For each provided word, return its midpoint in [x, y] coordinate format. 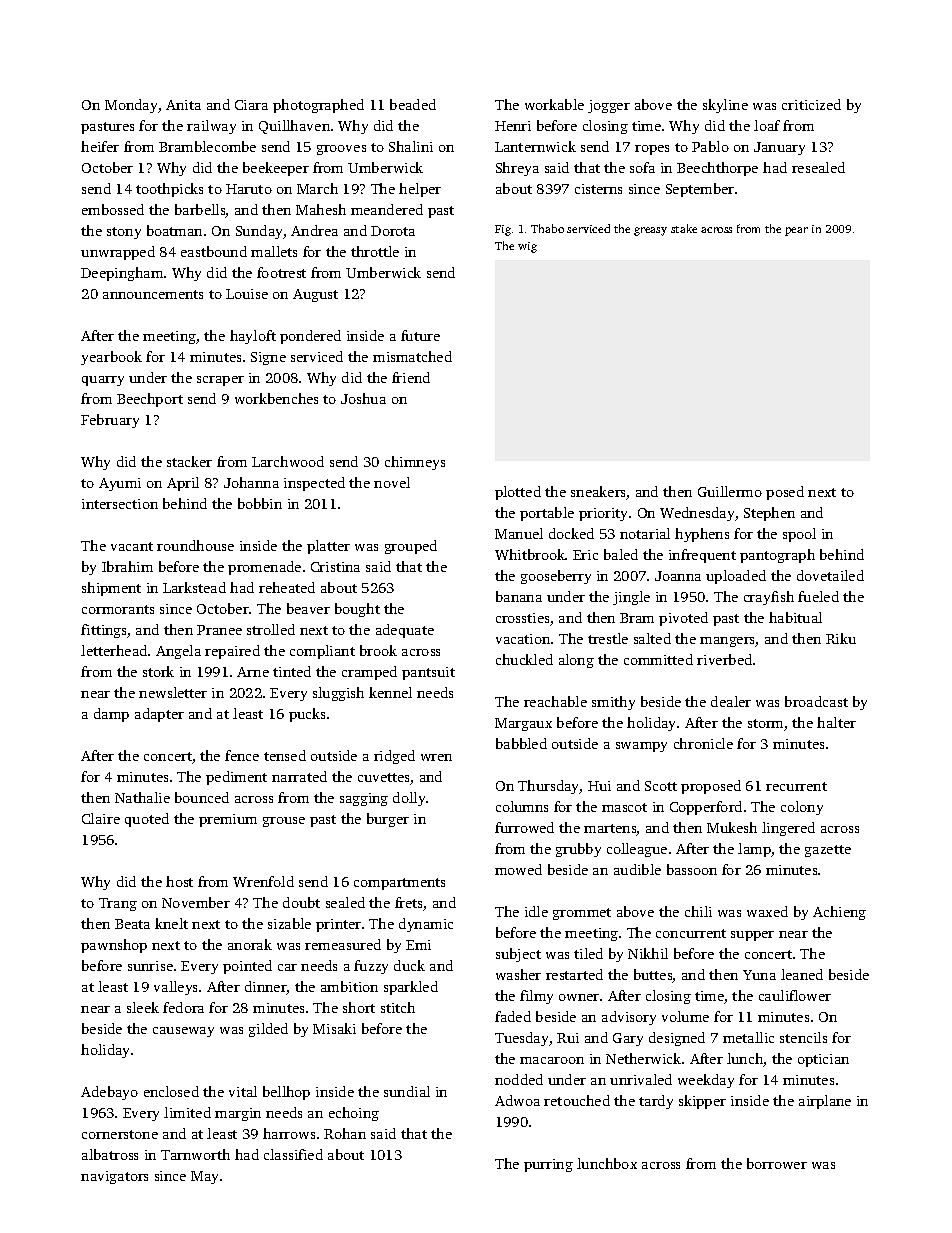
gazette [828, 851]
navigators [114, 1177]
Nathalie [142, 797]
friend [411, 377]
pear [796, 231]
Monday [131, 106]
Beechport [150, 400]
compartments [399, 884]
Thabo [547, 228]
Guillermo [730, 491]
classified [293, 1154]
